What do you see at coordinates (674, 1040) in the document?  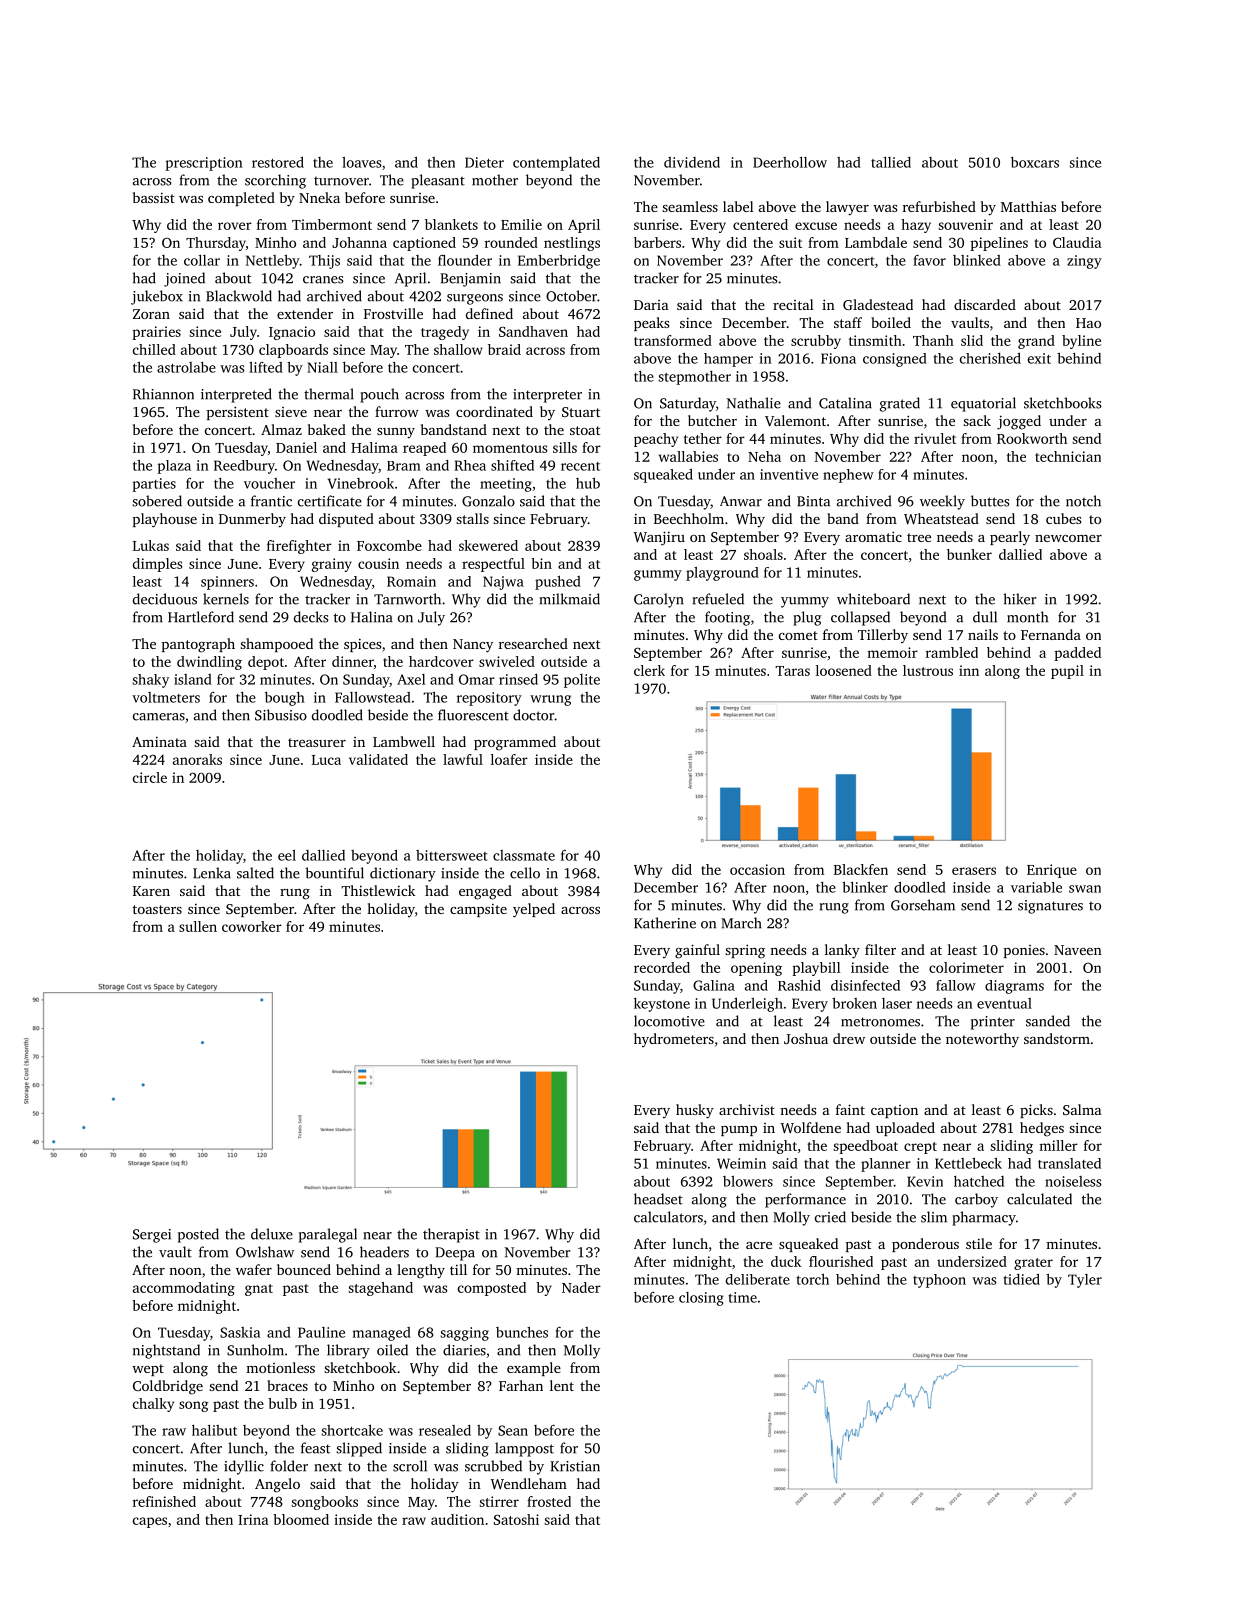 I see `hydrometers` at bounding box center [674, 1040].
